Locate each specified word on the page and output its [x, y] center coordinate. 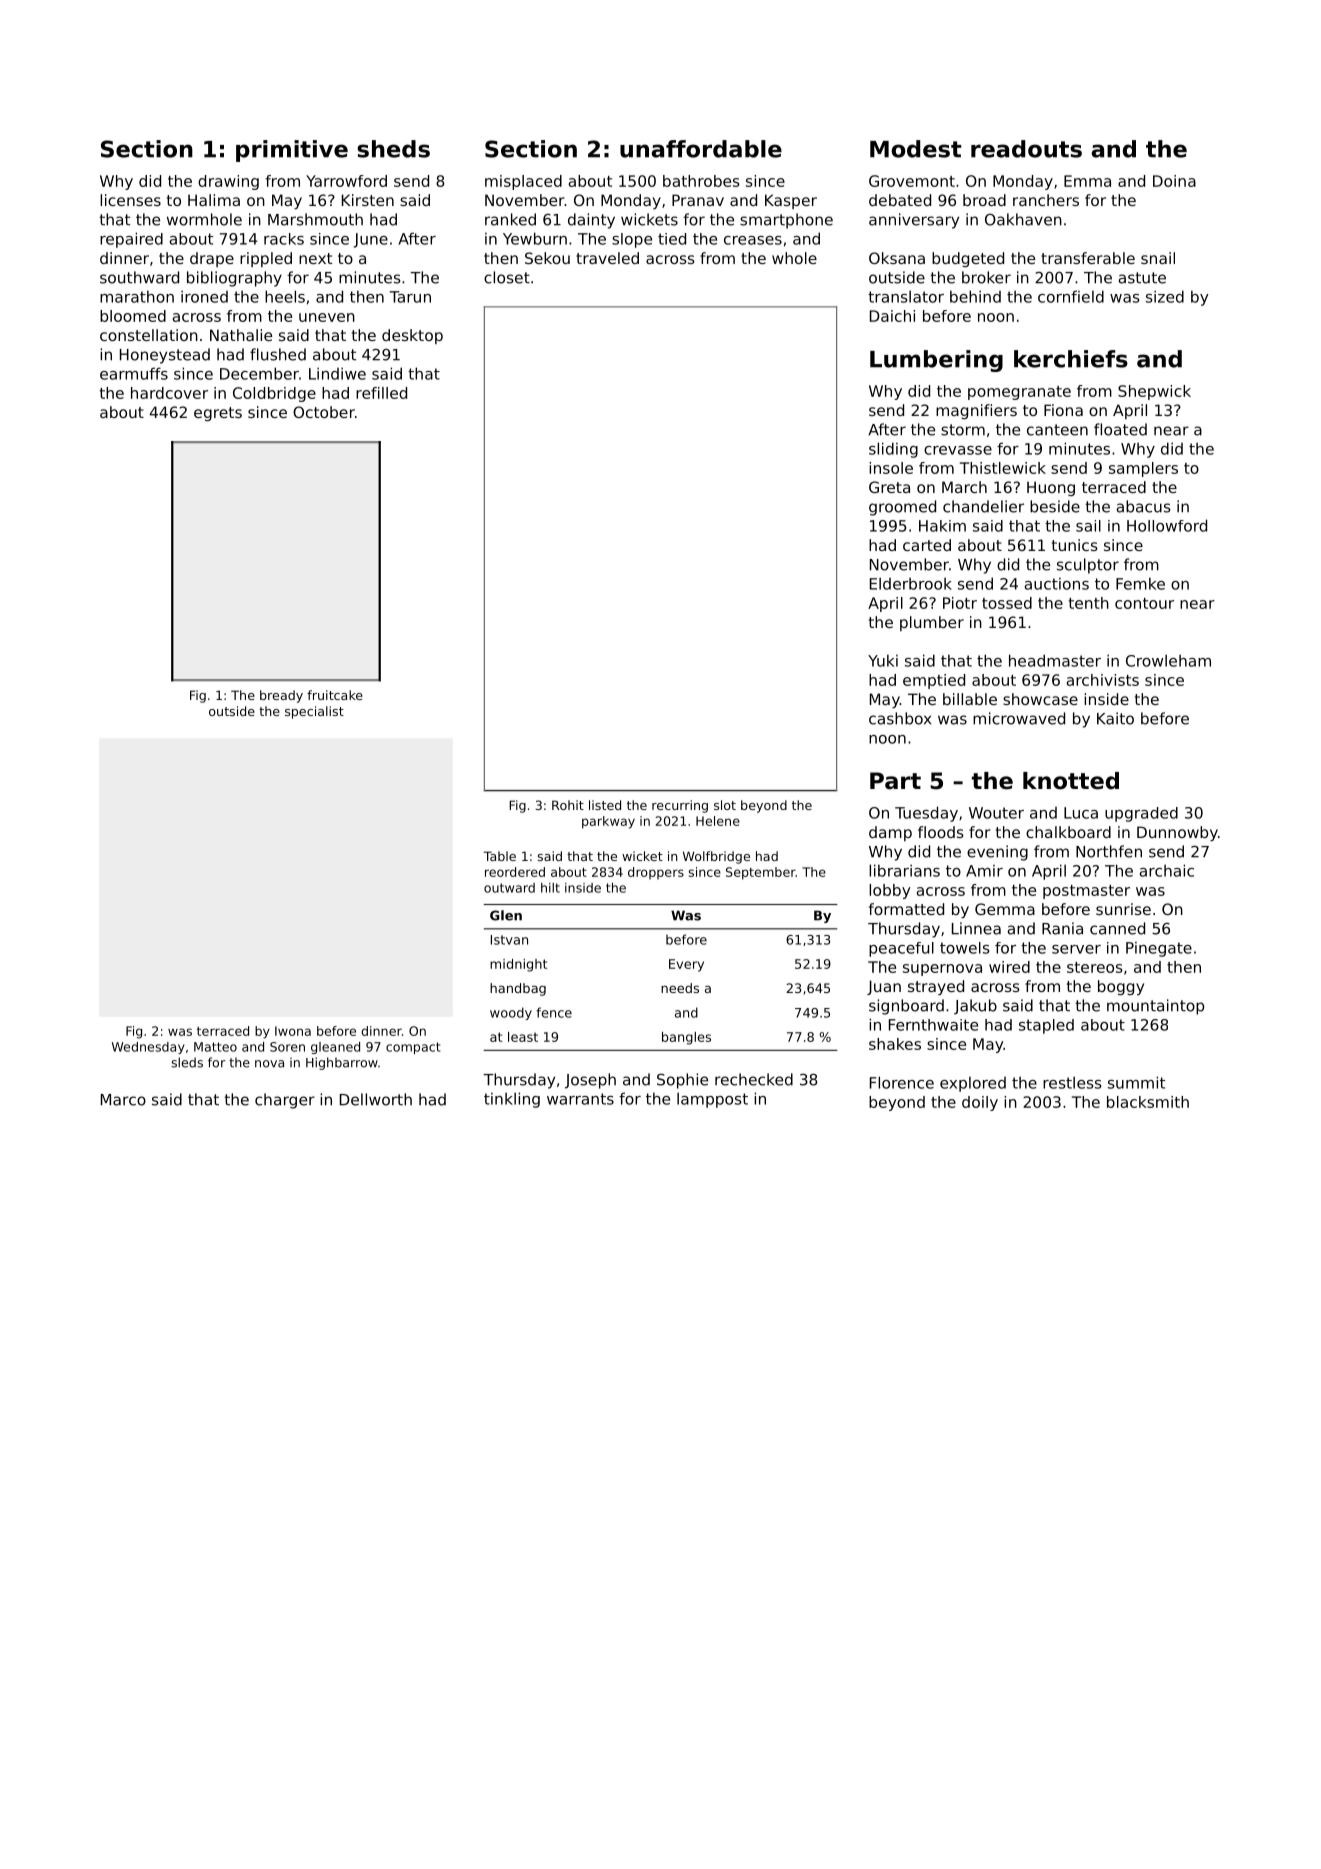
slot [725, 805]
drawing [228, 182]
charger [285, 1101]
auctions [1057, 584]
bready [281, 696]
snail [1158, 258]
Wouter [996, 813]
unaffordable [701, 149]
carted [927, 545]
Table [500, 856]
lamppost [712, 1100]
